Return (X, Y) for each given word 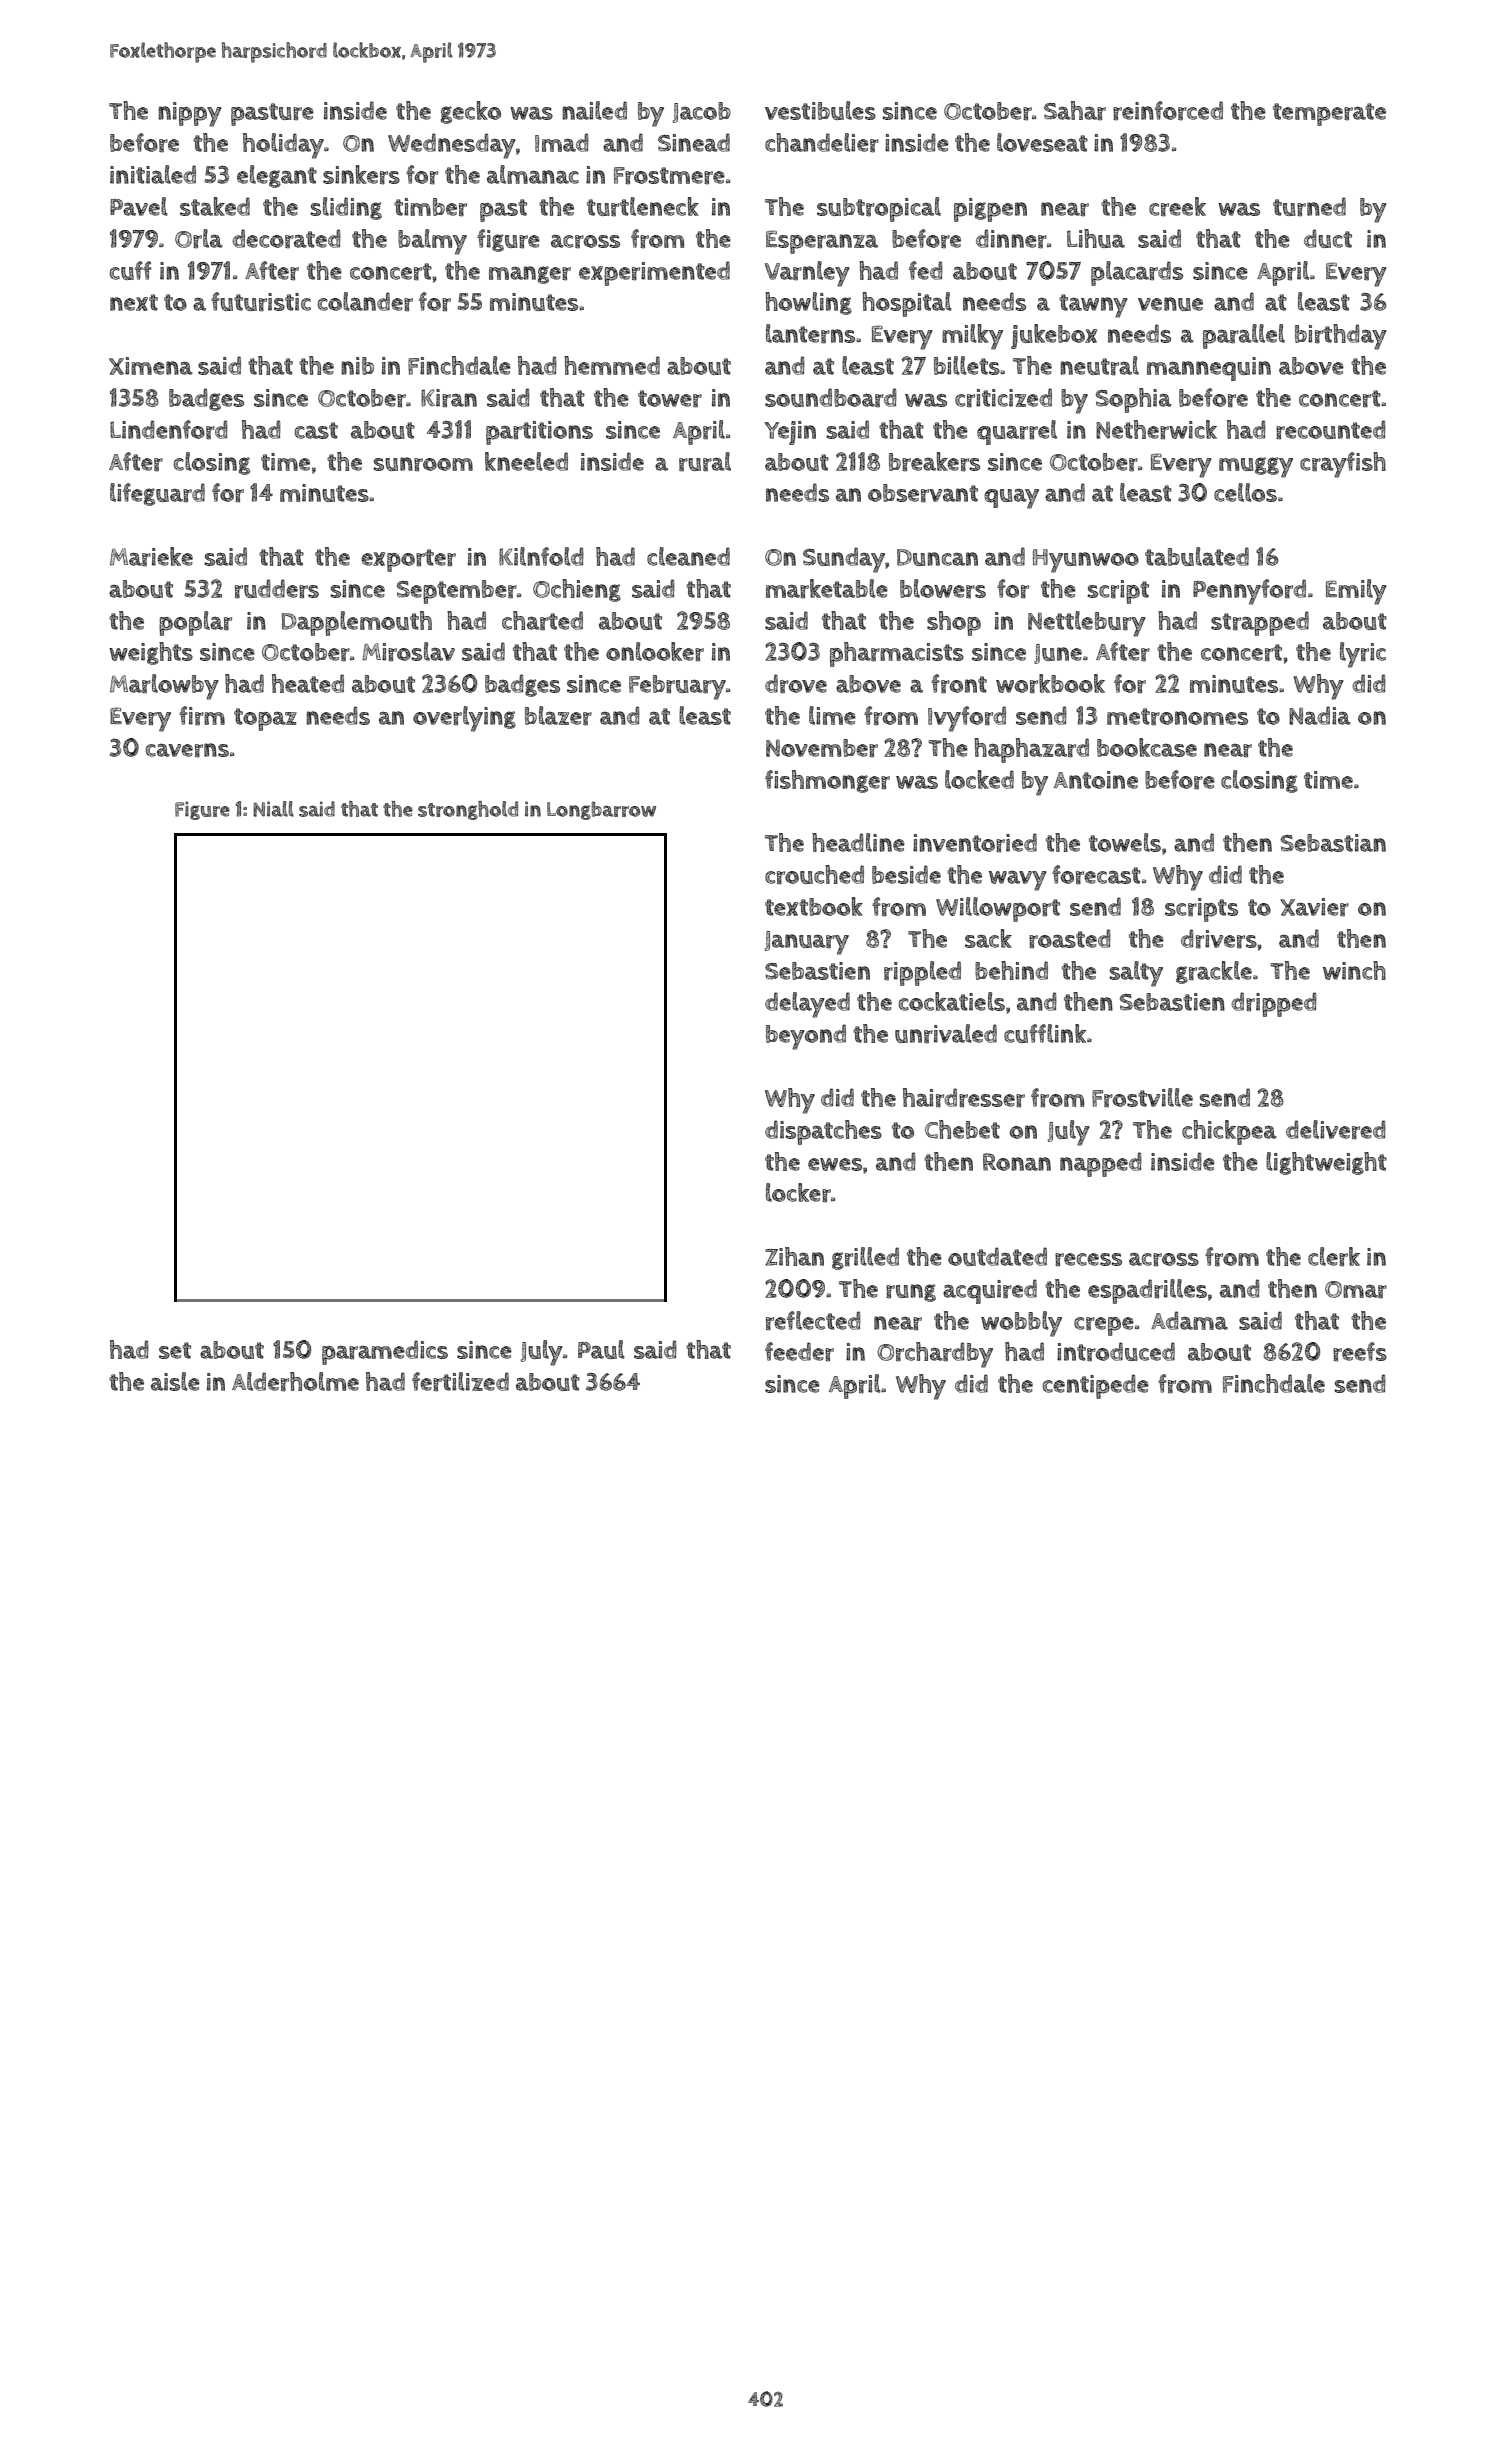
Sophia (1134, 400)
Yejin (790, 433)
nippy (190, 114)
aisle (175, 1381)
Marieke (151, 557)
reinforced (1168, 111)
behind (1011, 970)
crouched (814, 875)
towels (1125, 842)
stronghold (468, 810)
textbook (814, 906)
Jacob (702, 112)
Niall (273, 809)
